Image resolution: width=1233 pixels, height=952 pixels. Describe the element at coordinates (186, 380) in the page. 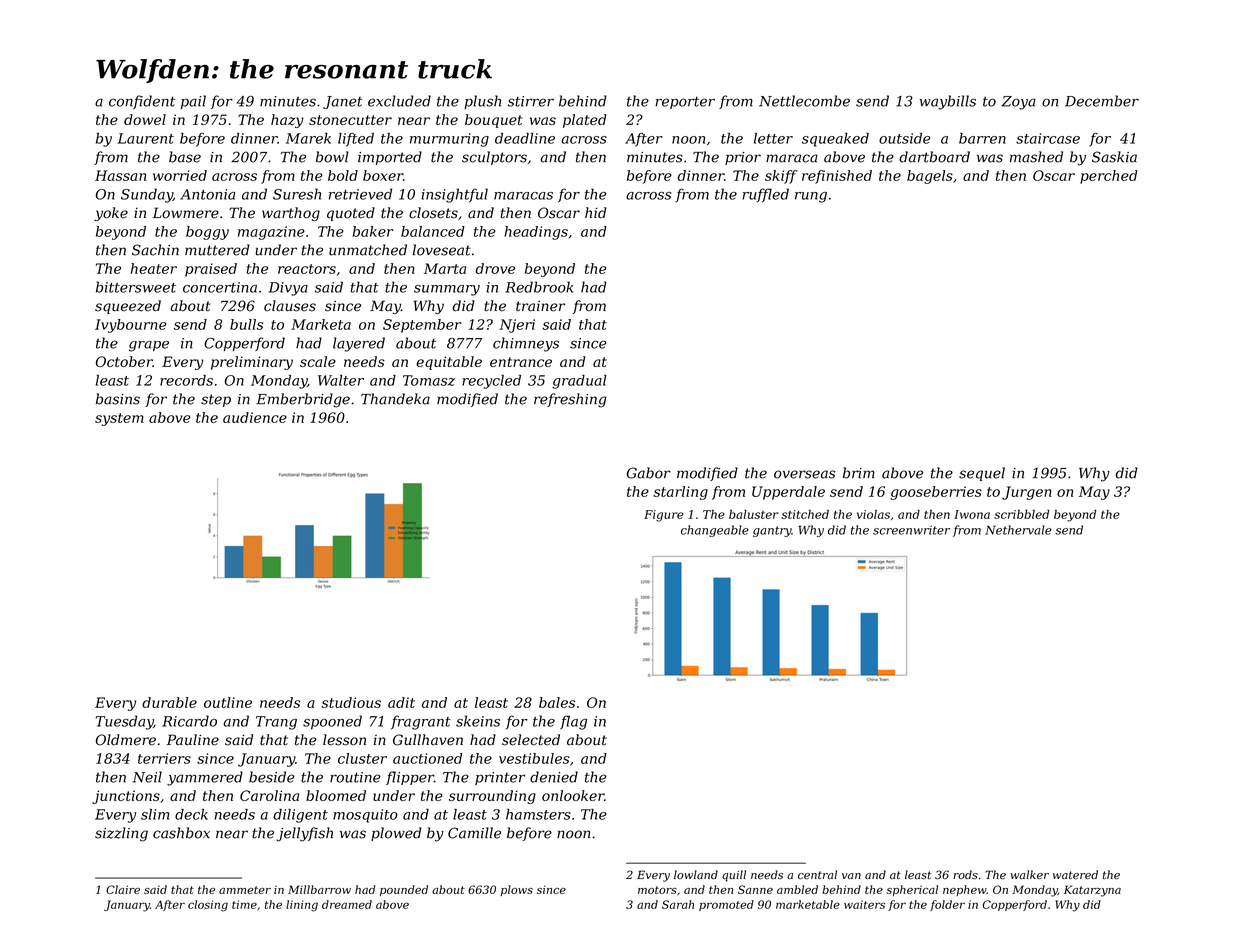

I see `records` at that location.
